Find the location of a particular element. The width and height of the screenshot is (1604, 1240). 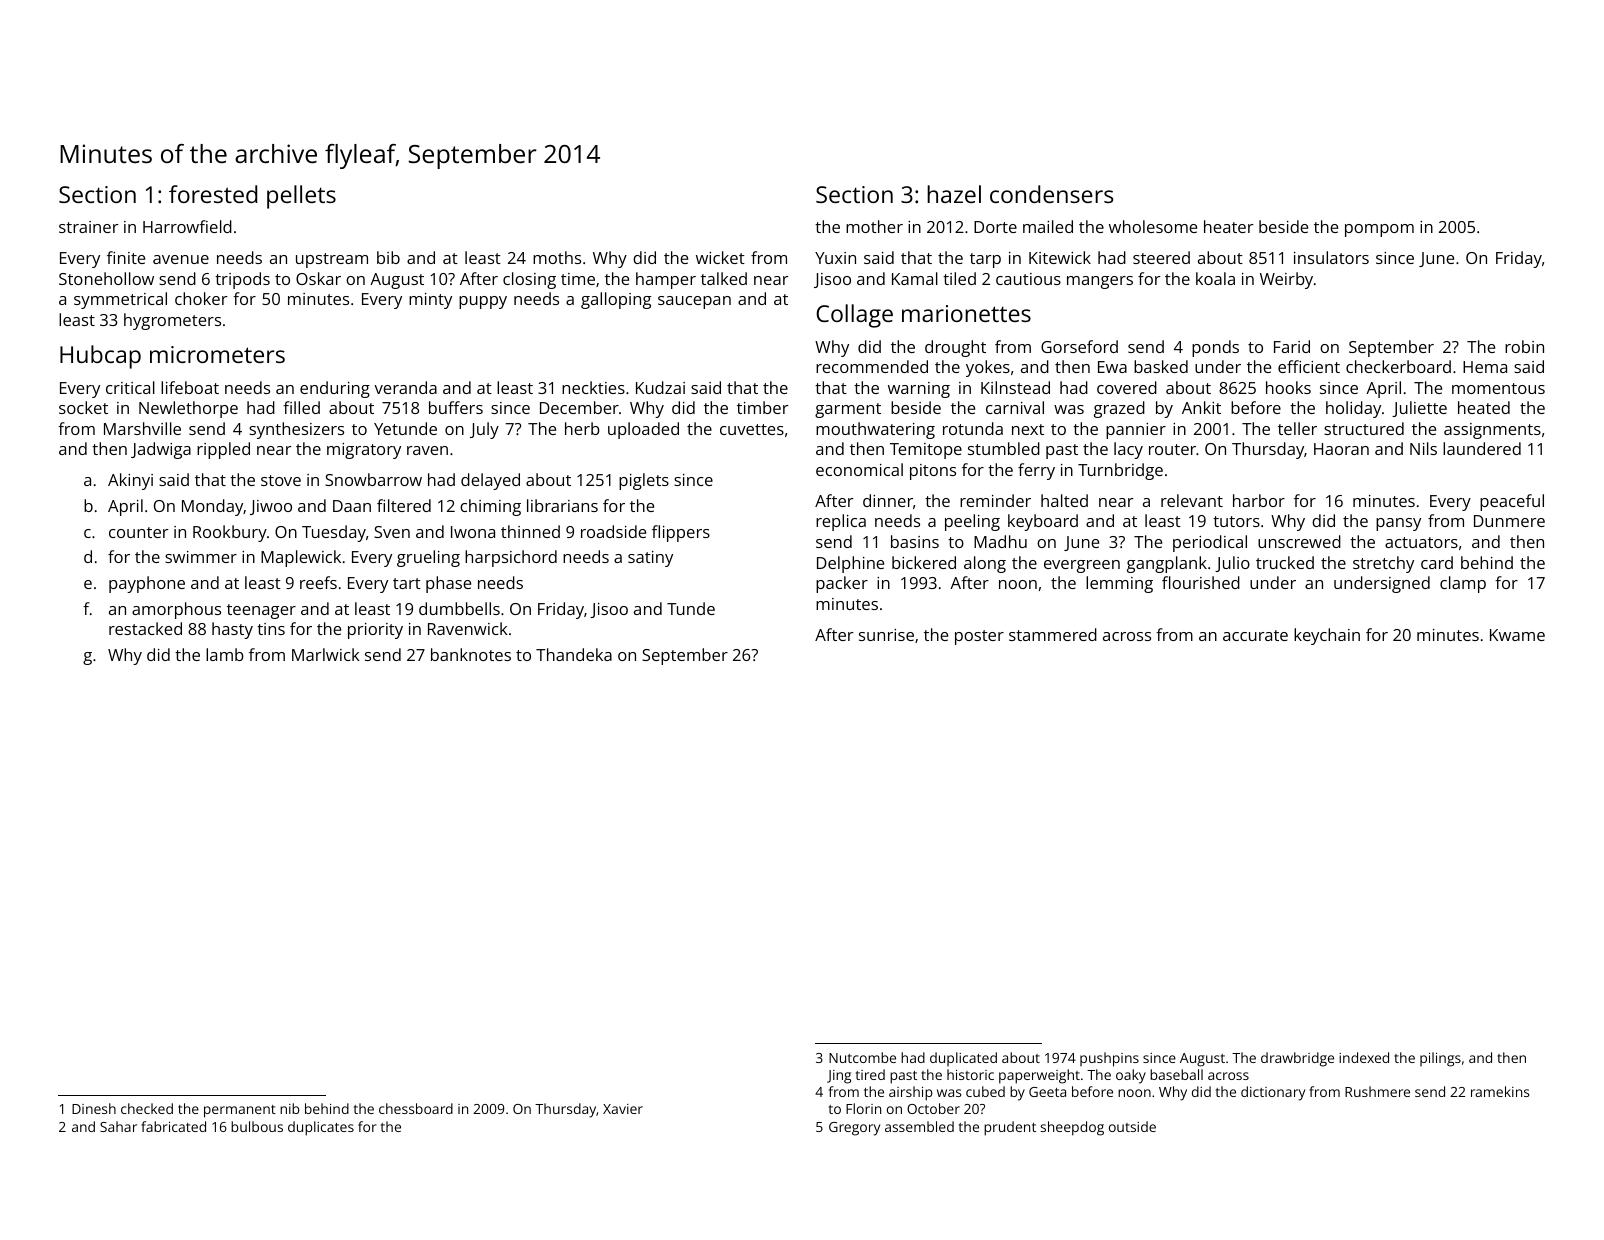

robin is located at coordinates (1524, 346).
